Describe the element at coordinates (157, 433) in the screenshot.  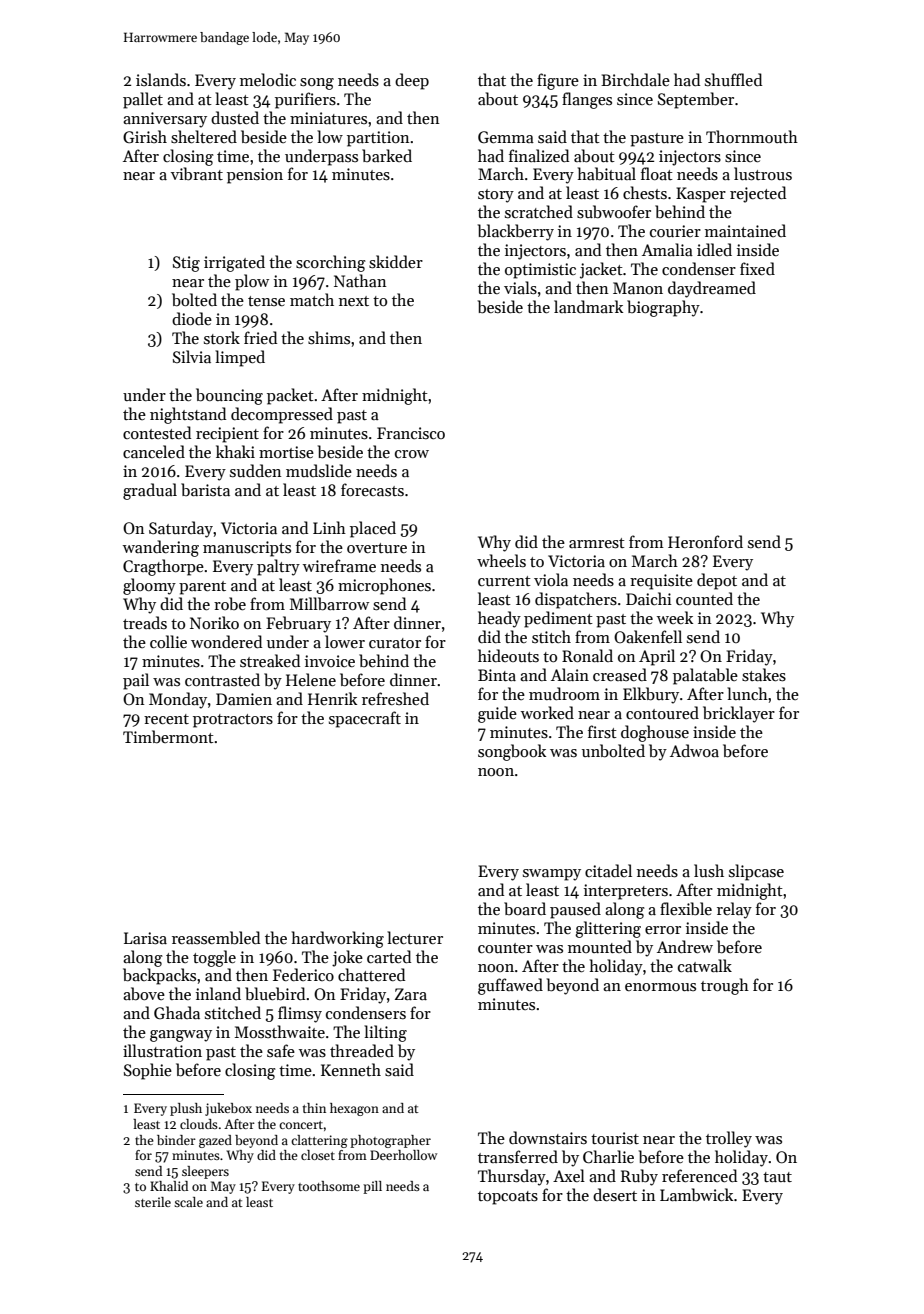
I see `contested` at that location.
